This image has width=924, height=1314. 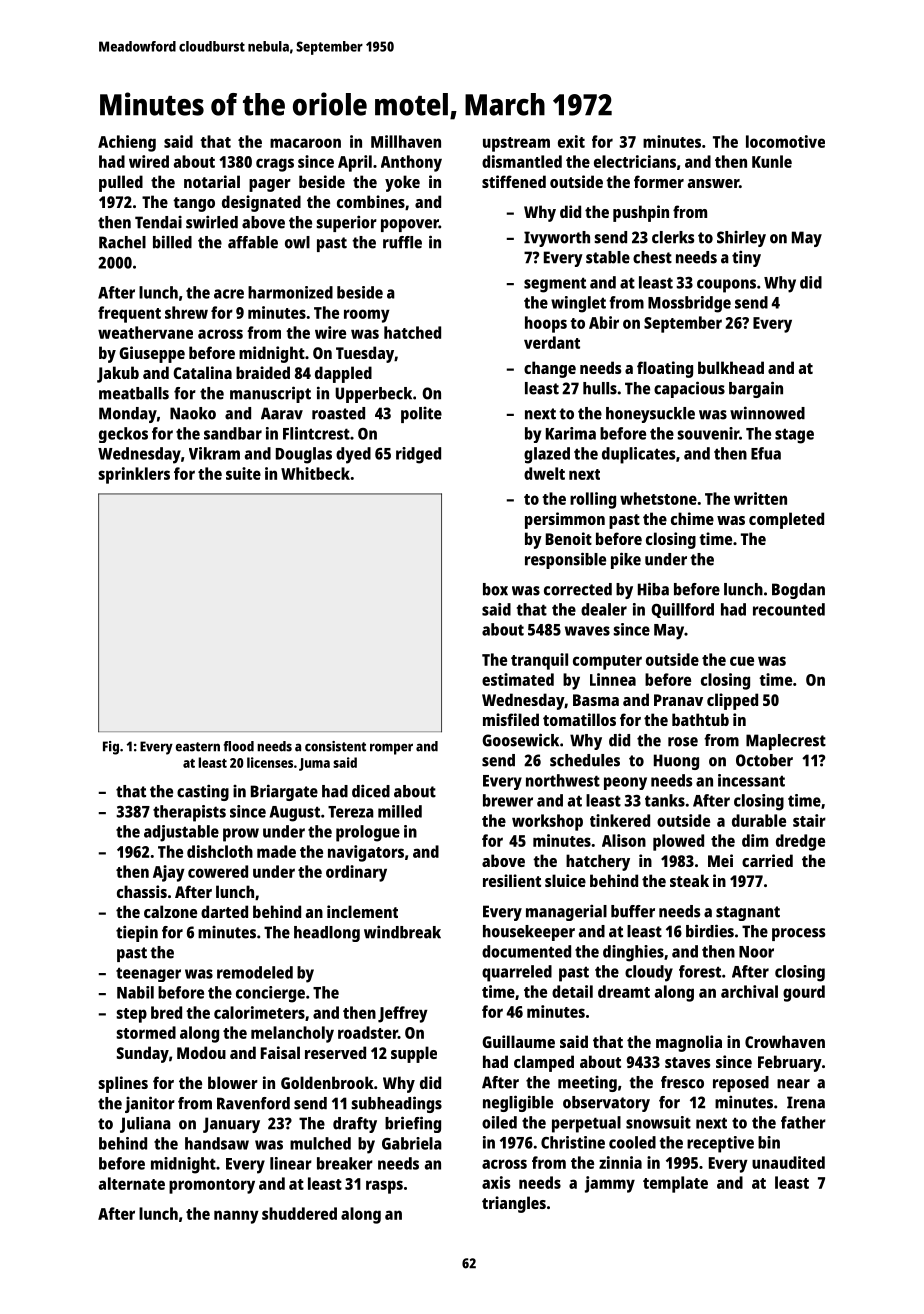 What do you see at coordinates (261, 203) in the image?
I see `designated` at bounding box center [261, 203].
